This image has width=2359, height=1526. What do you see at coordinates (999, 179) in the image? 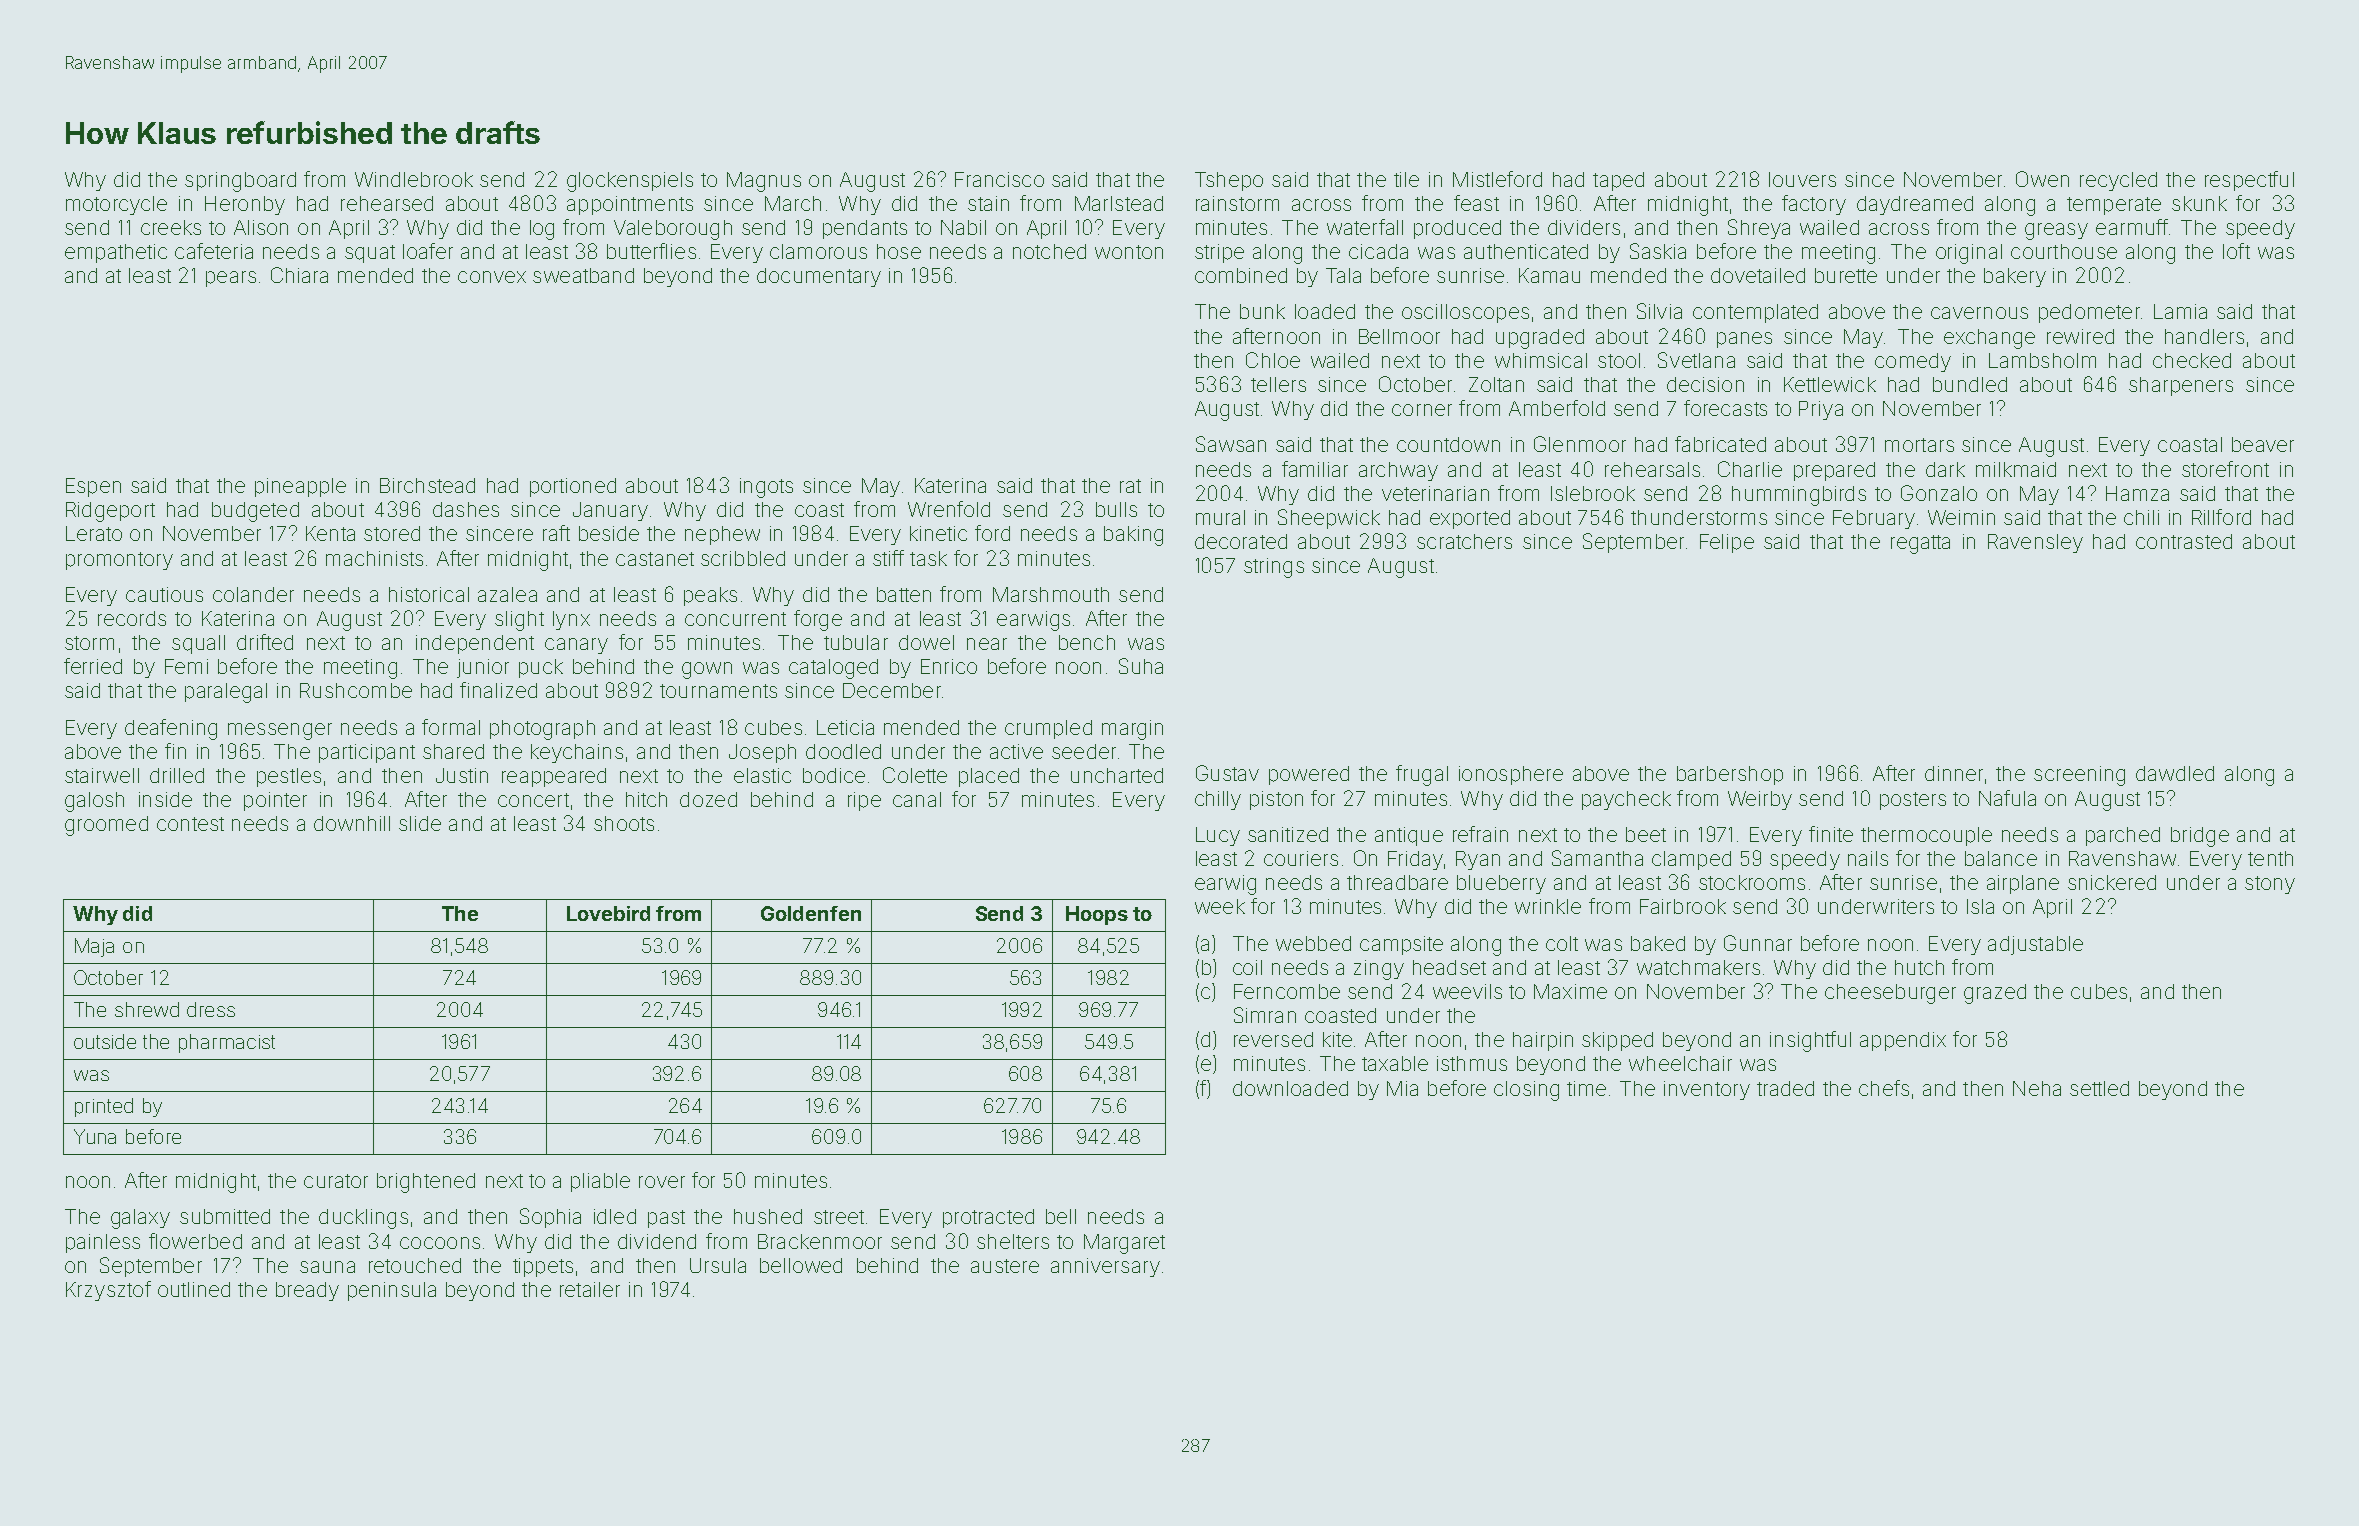
I see `Francisco` at bounding box center [999, 179].
